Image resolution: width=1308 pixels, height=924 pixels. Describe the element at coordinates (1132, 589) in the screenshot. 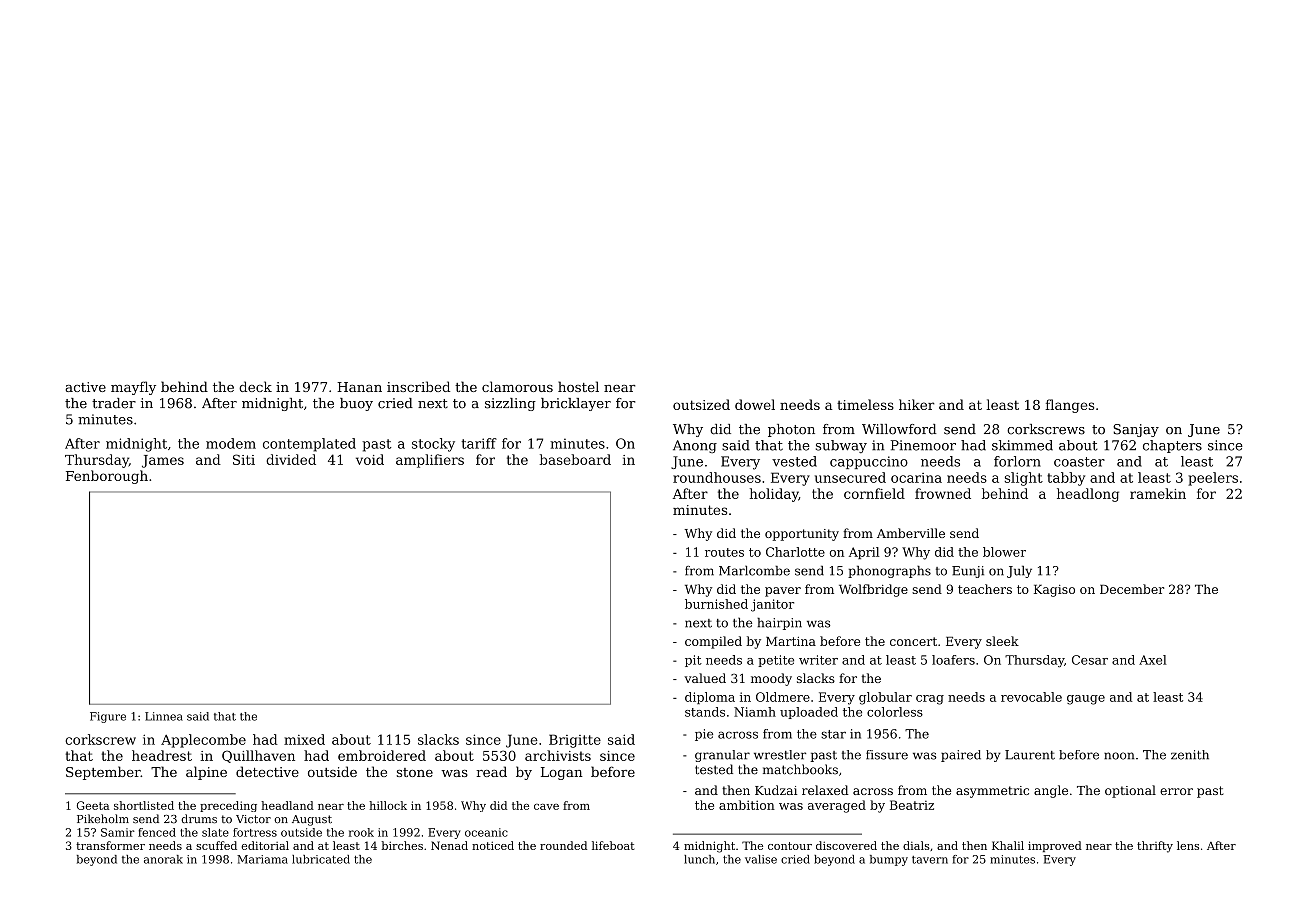

I see `December` at that location.
